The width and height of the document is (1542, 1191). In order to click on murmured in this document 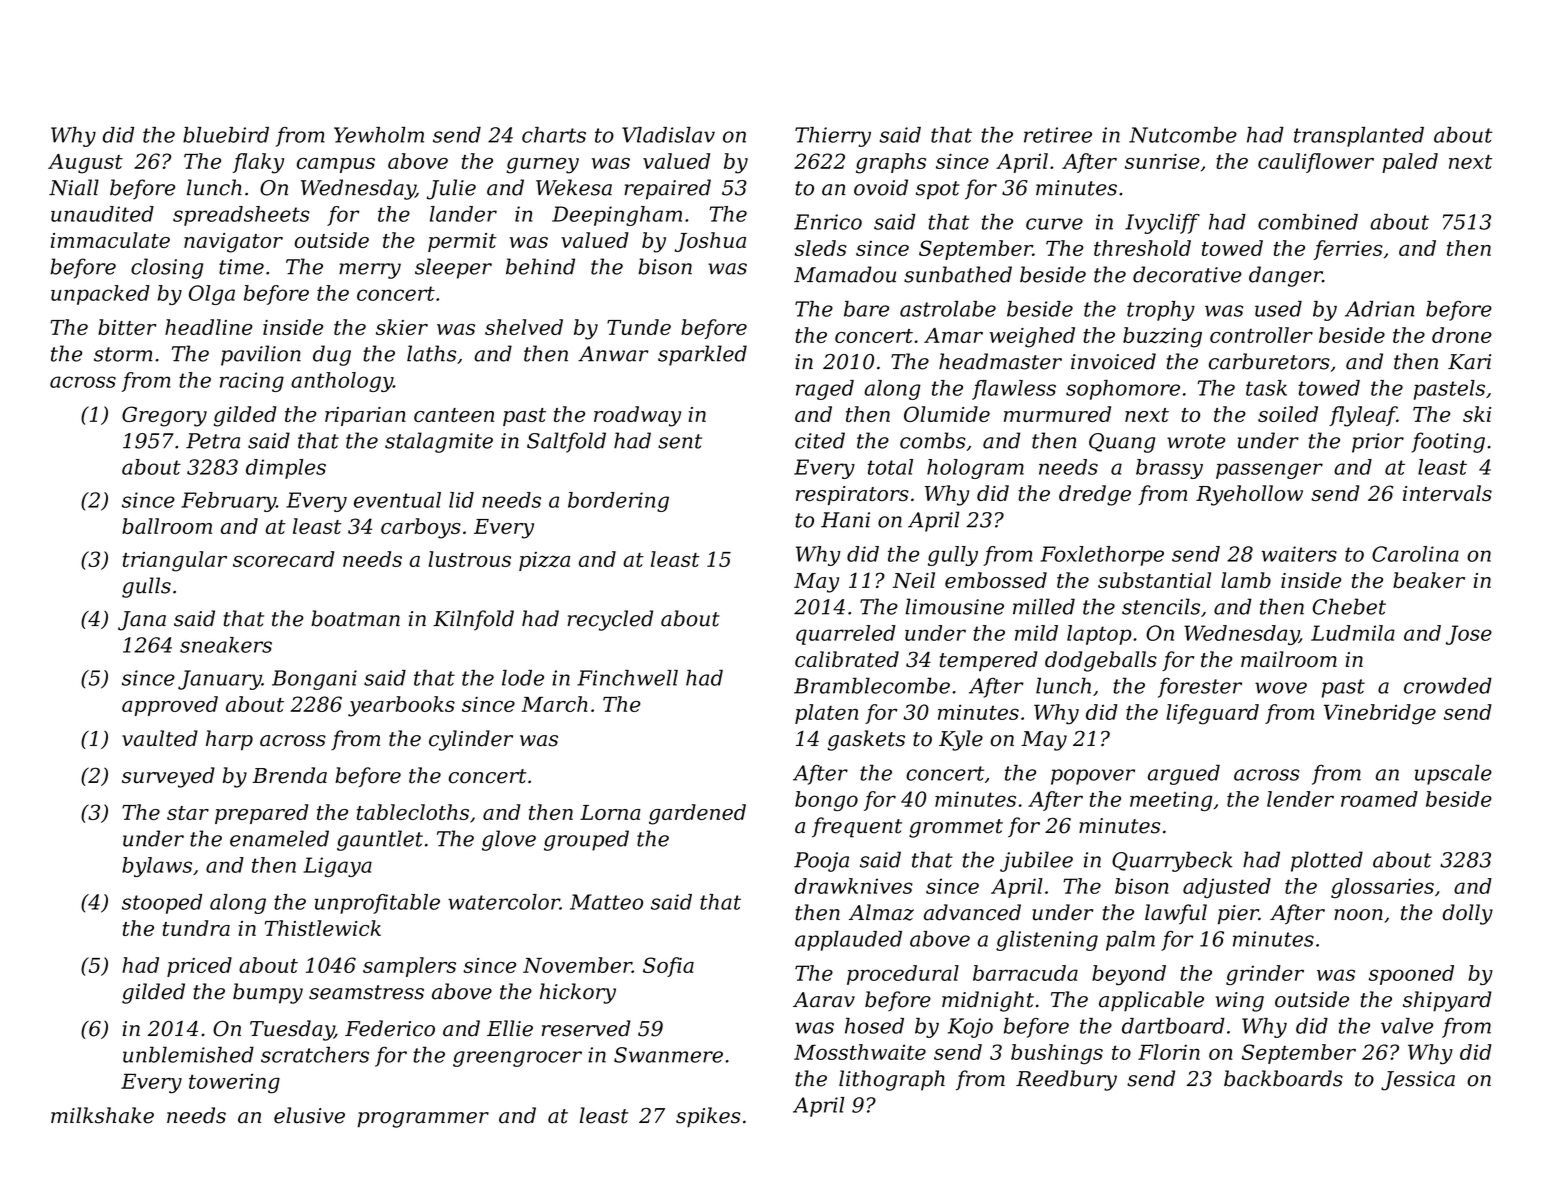, I will do `click(1057, 414)`.
